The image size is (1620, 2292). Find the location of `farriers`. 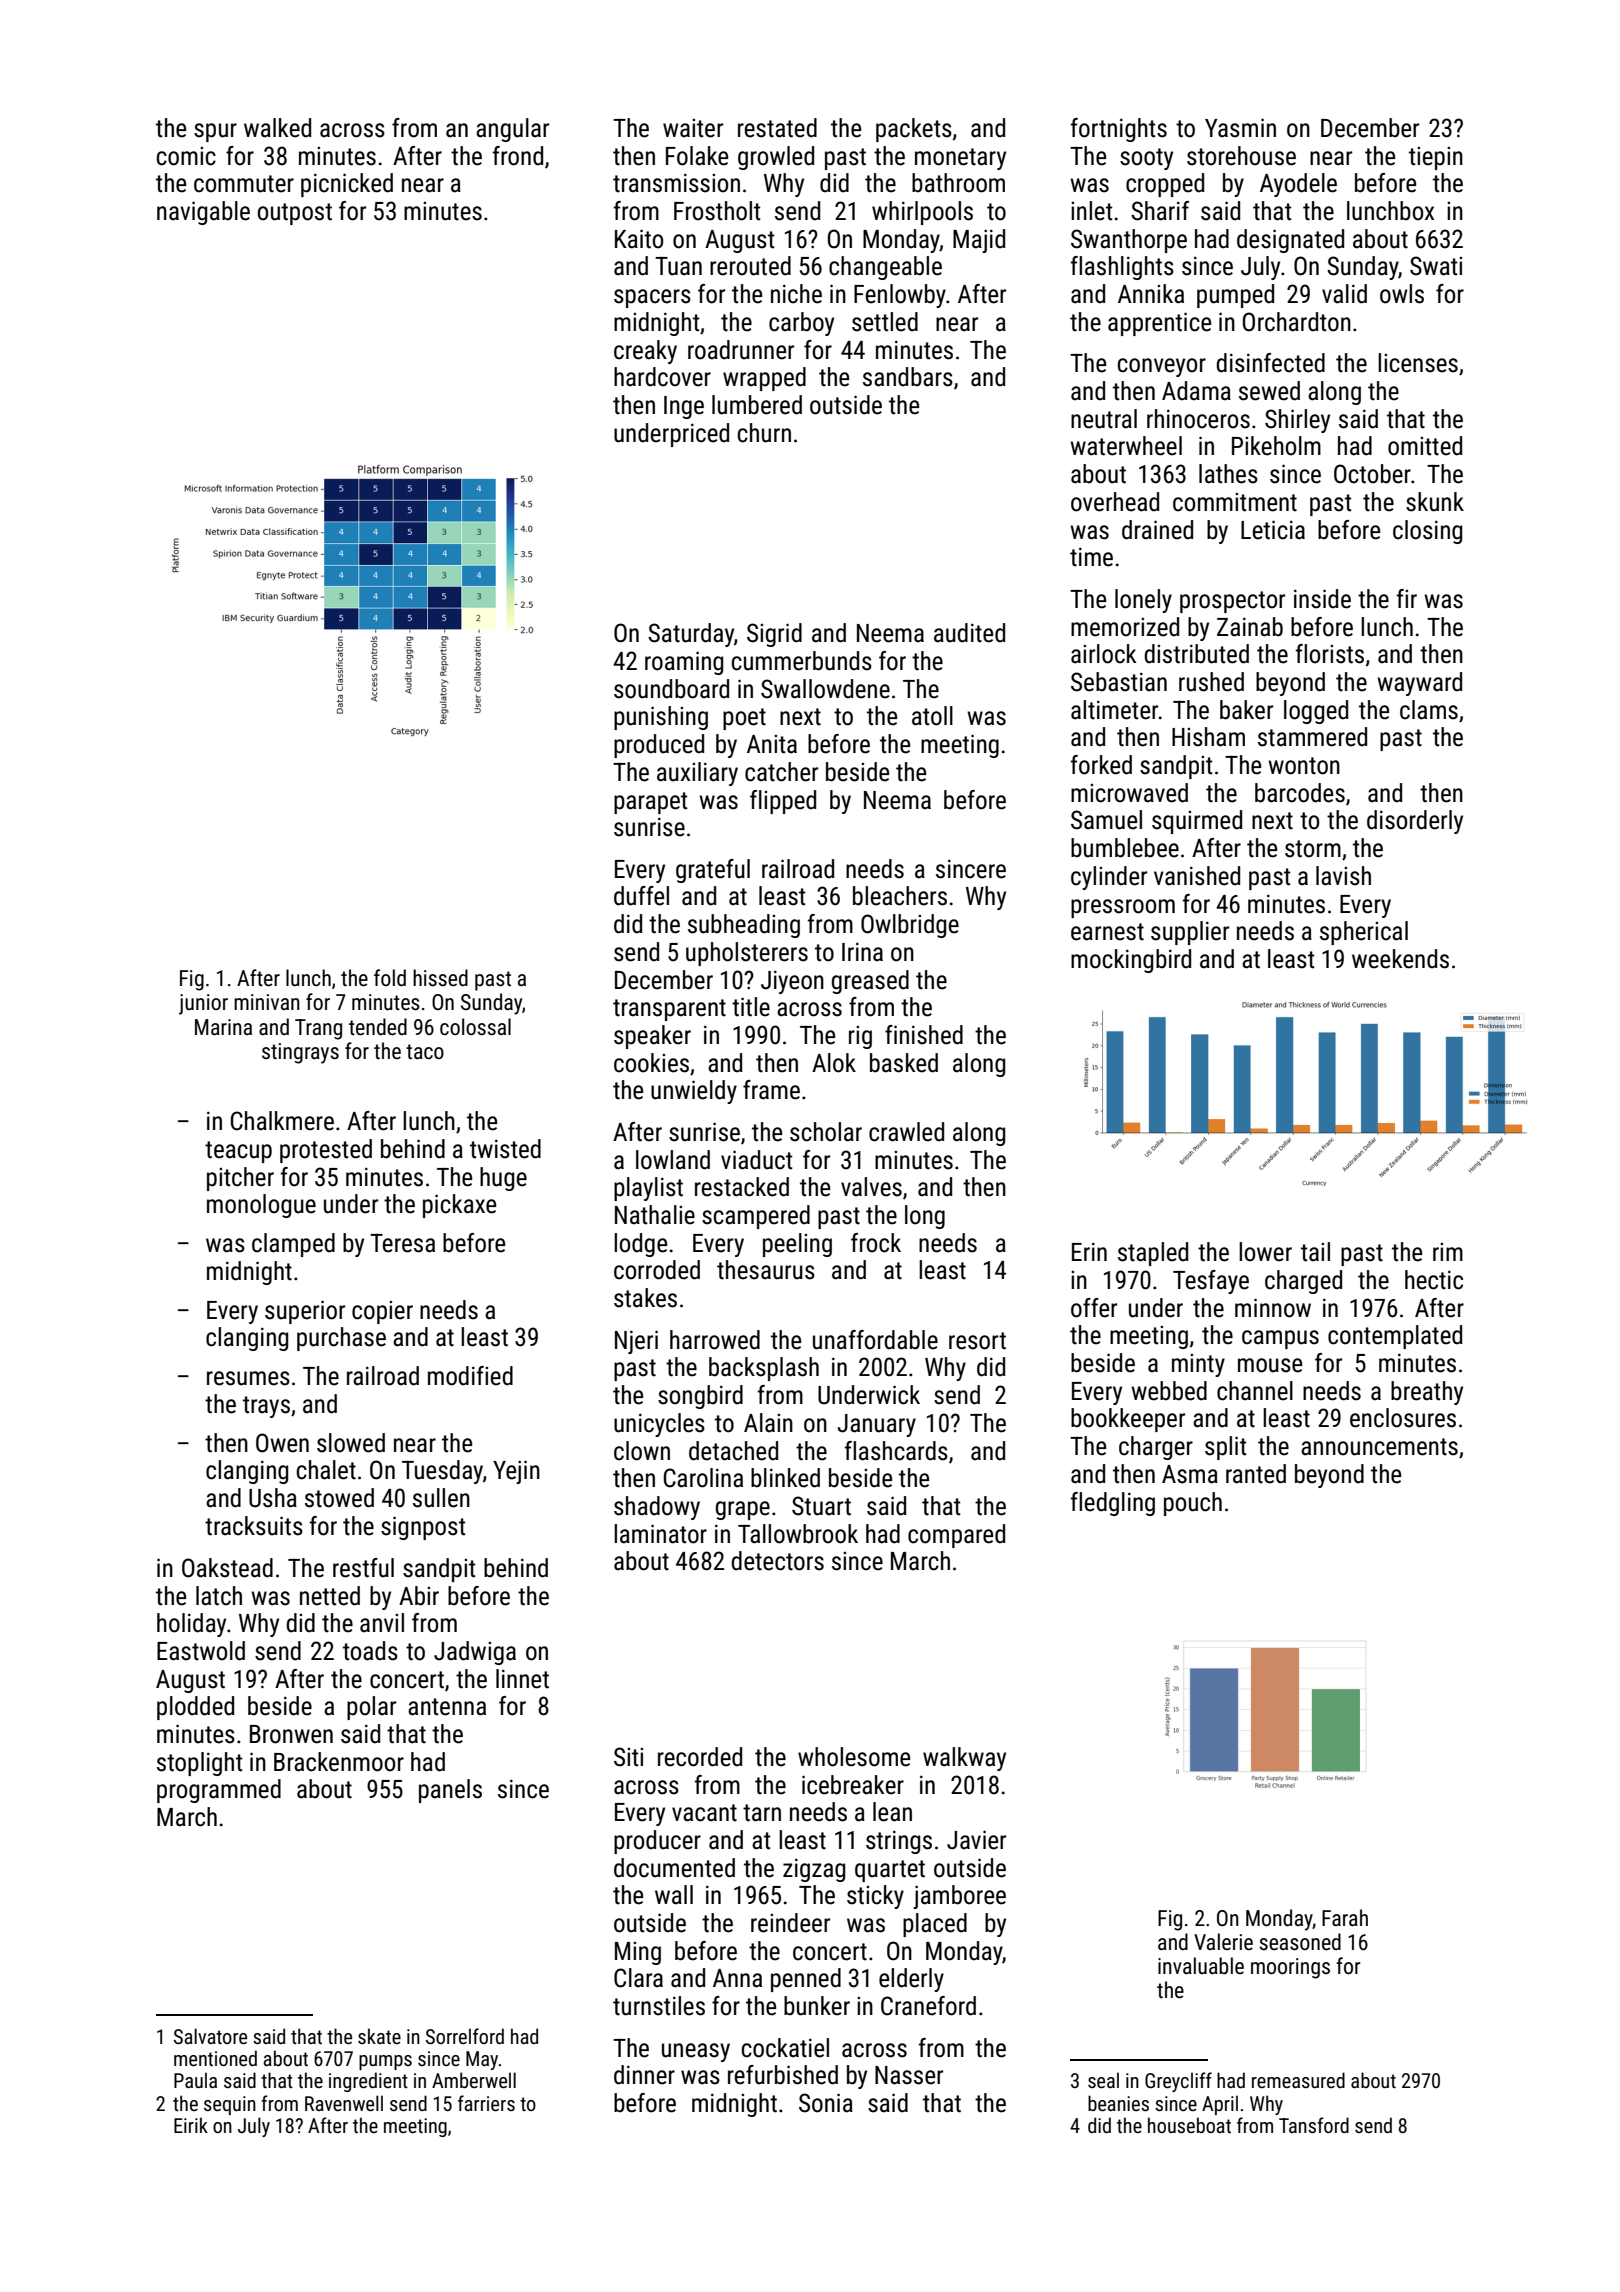

farriers is located at coordinates (486, 2103).
